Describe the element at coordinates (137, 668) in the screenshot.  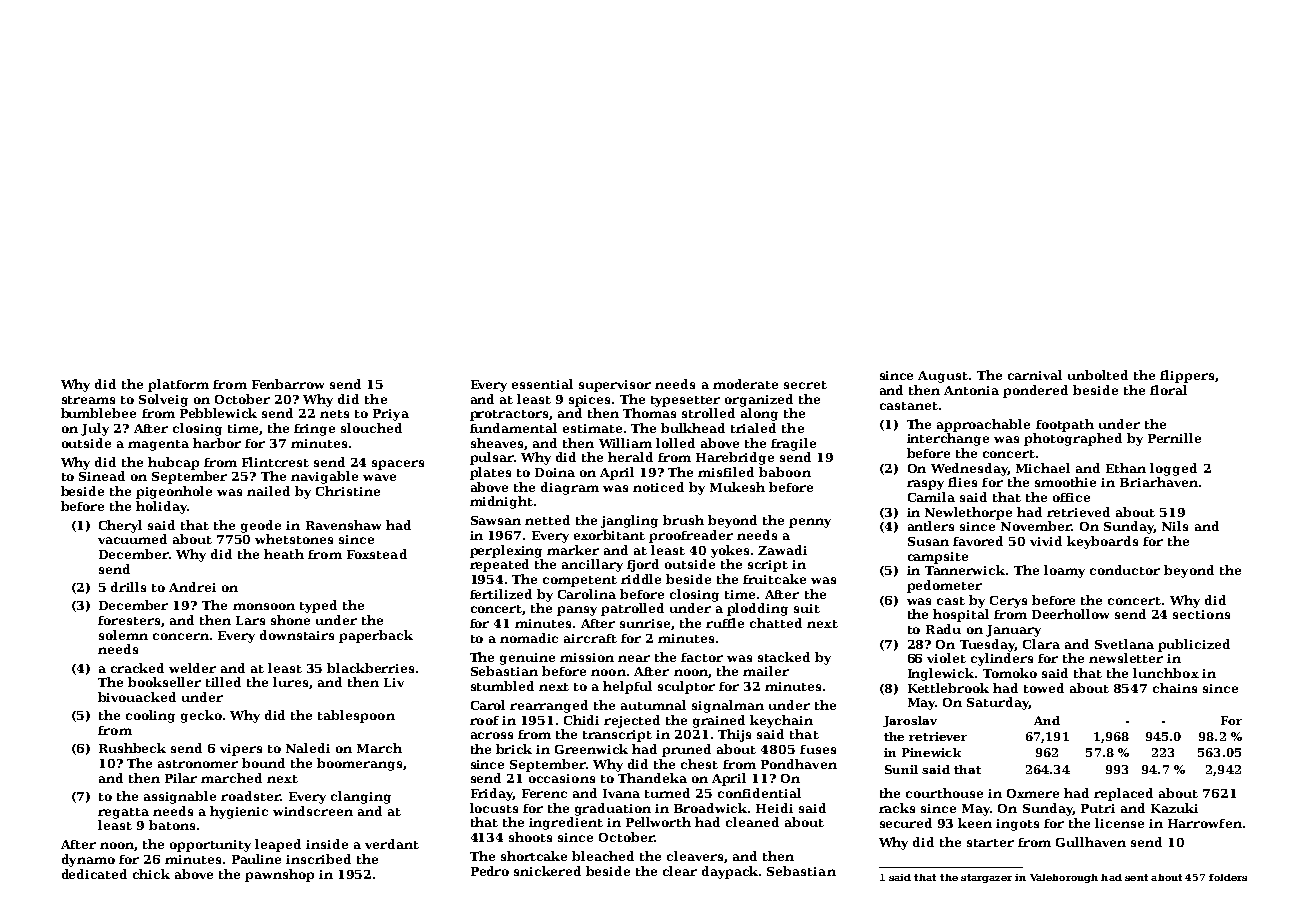
I see `cracked` at that location.
